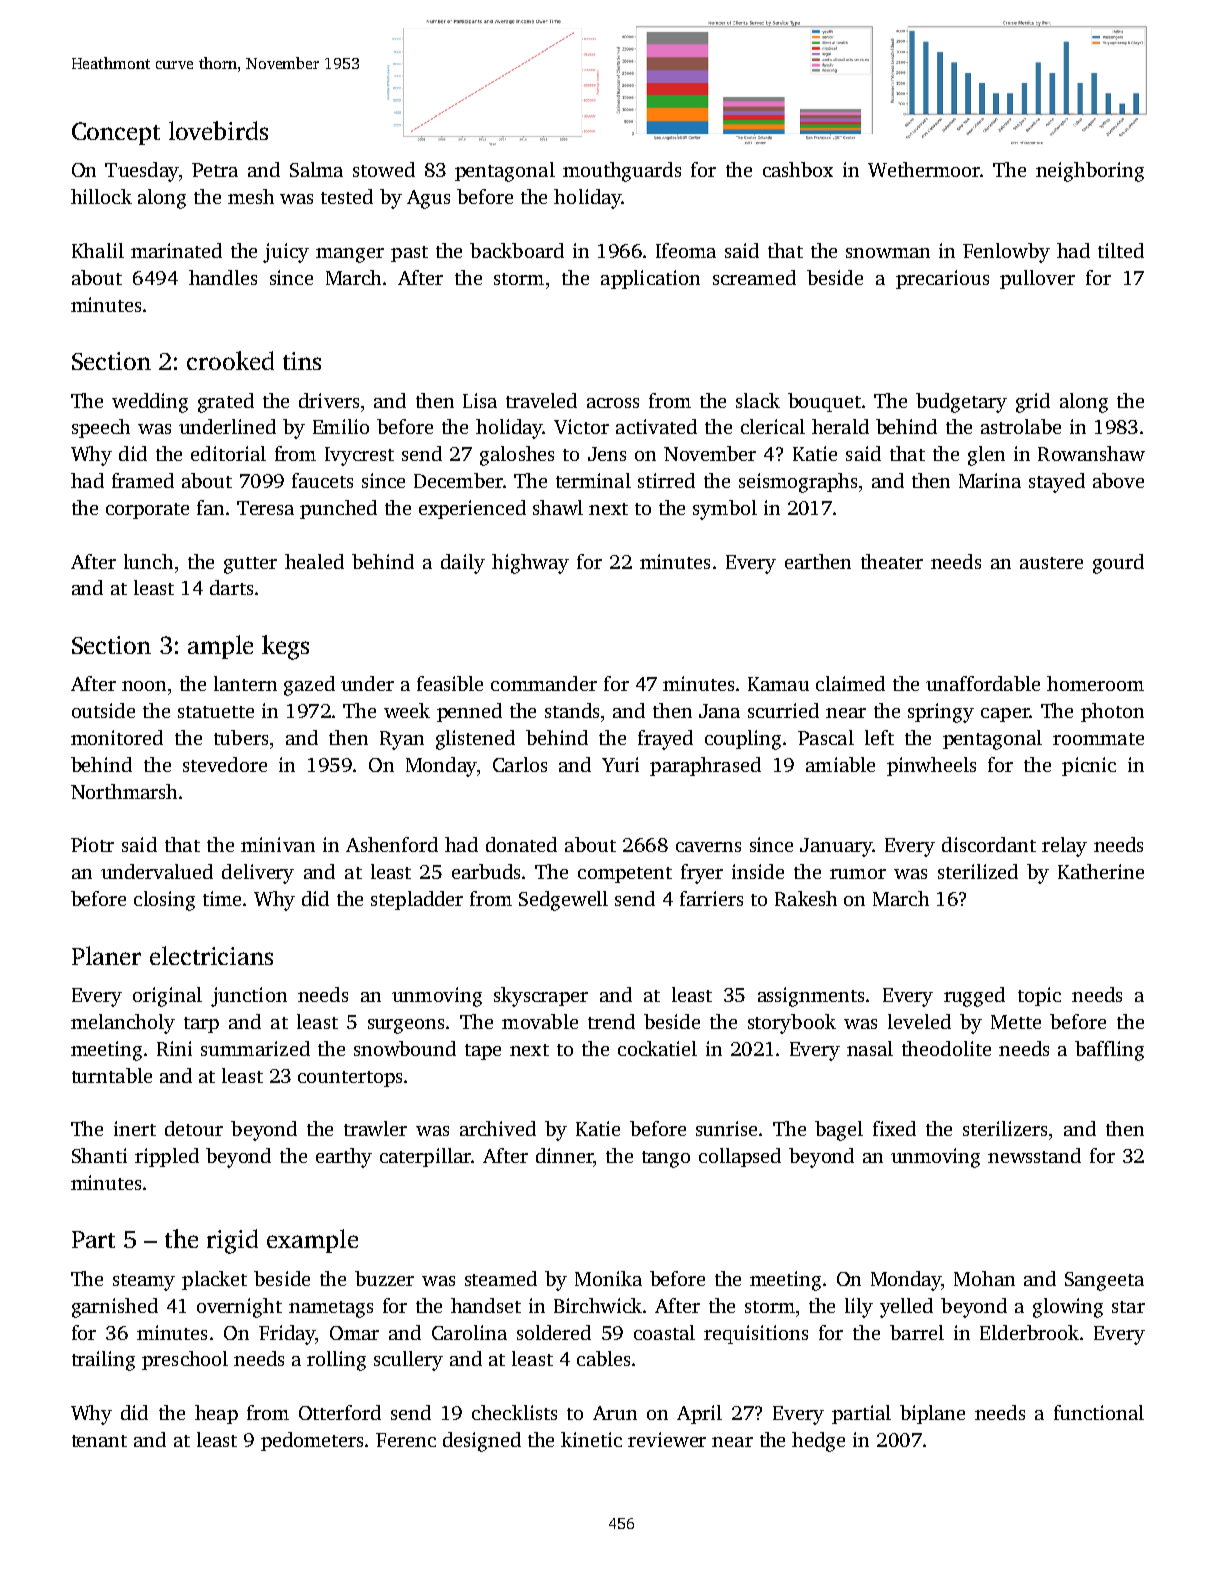 This image has height=1572, width=1215. Describe the element at coordinates (798, 169) in the image. I see `cashbox` at that location.
